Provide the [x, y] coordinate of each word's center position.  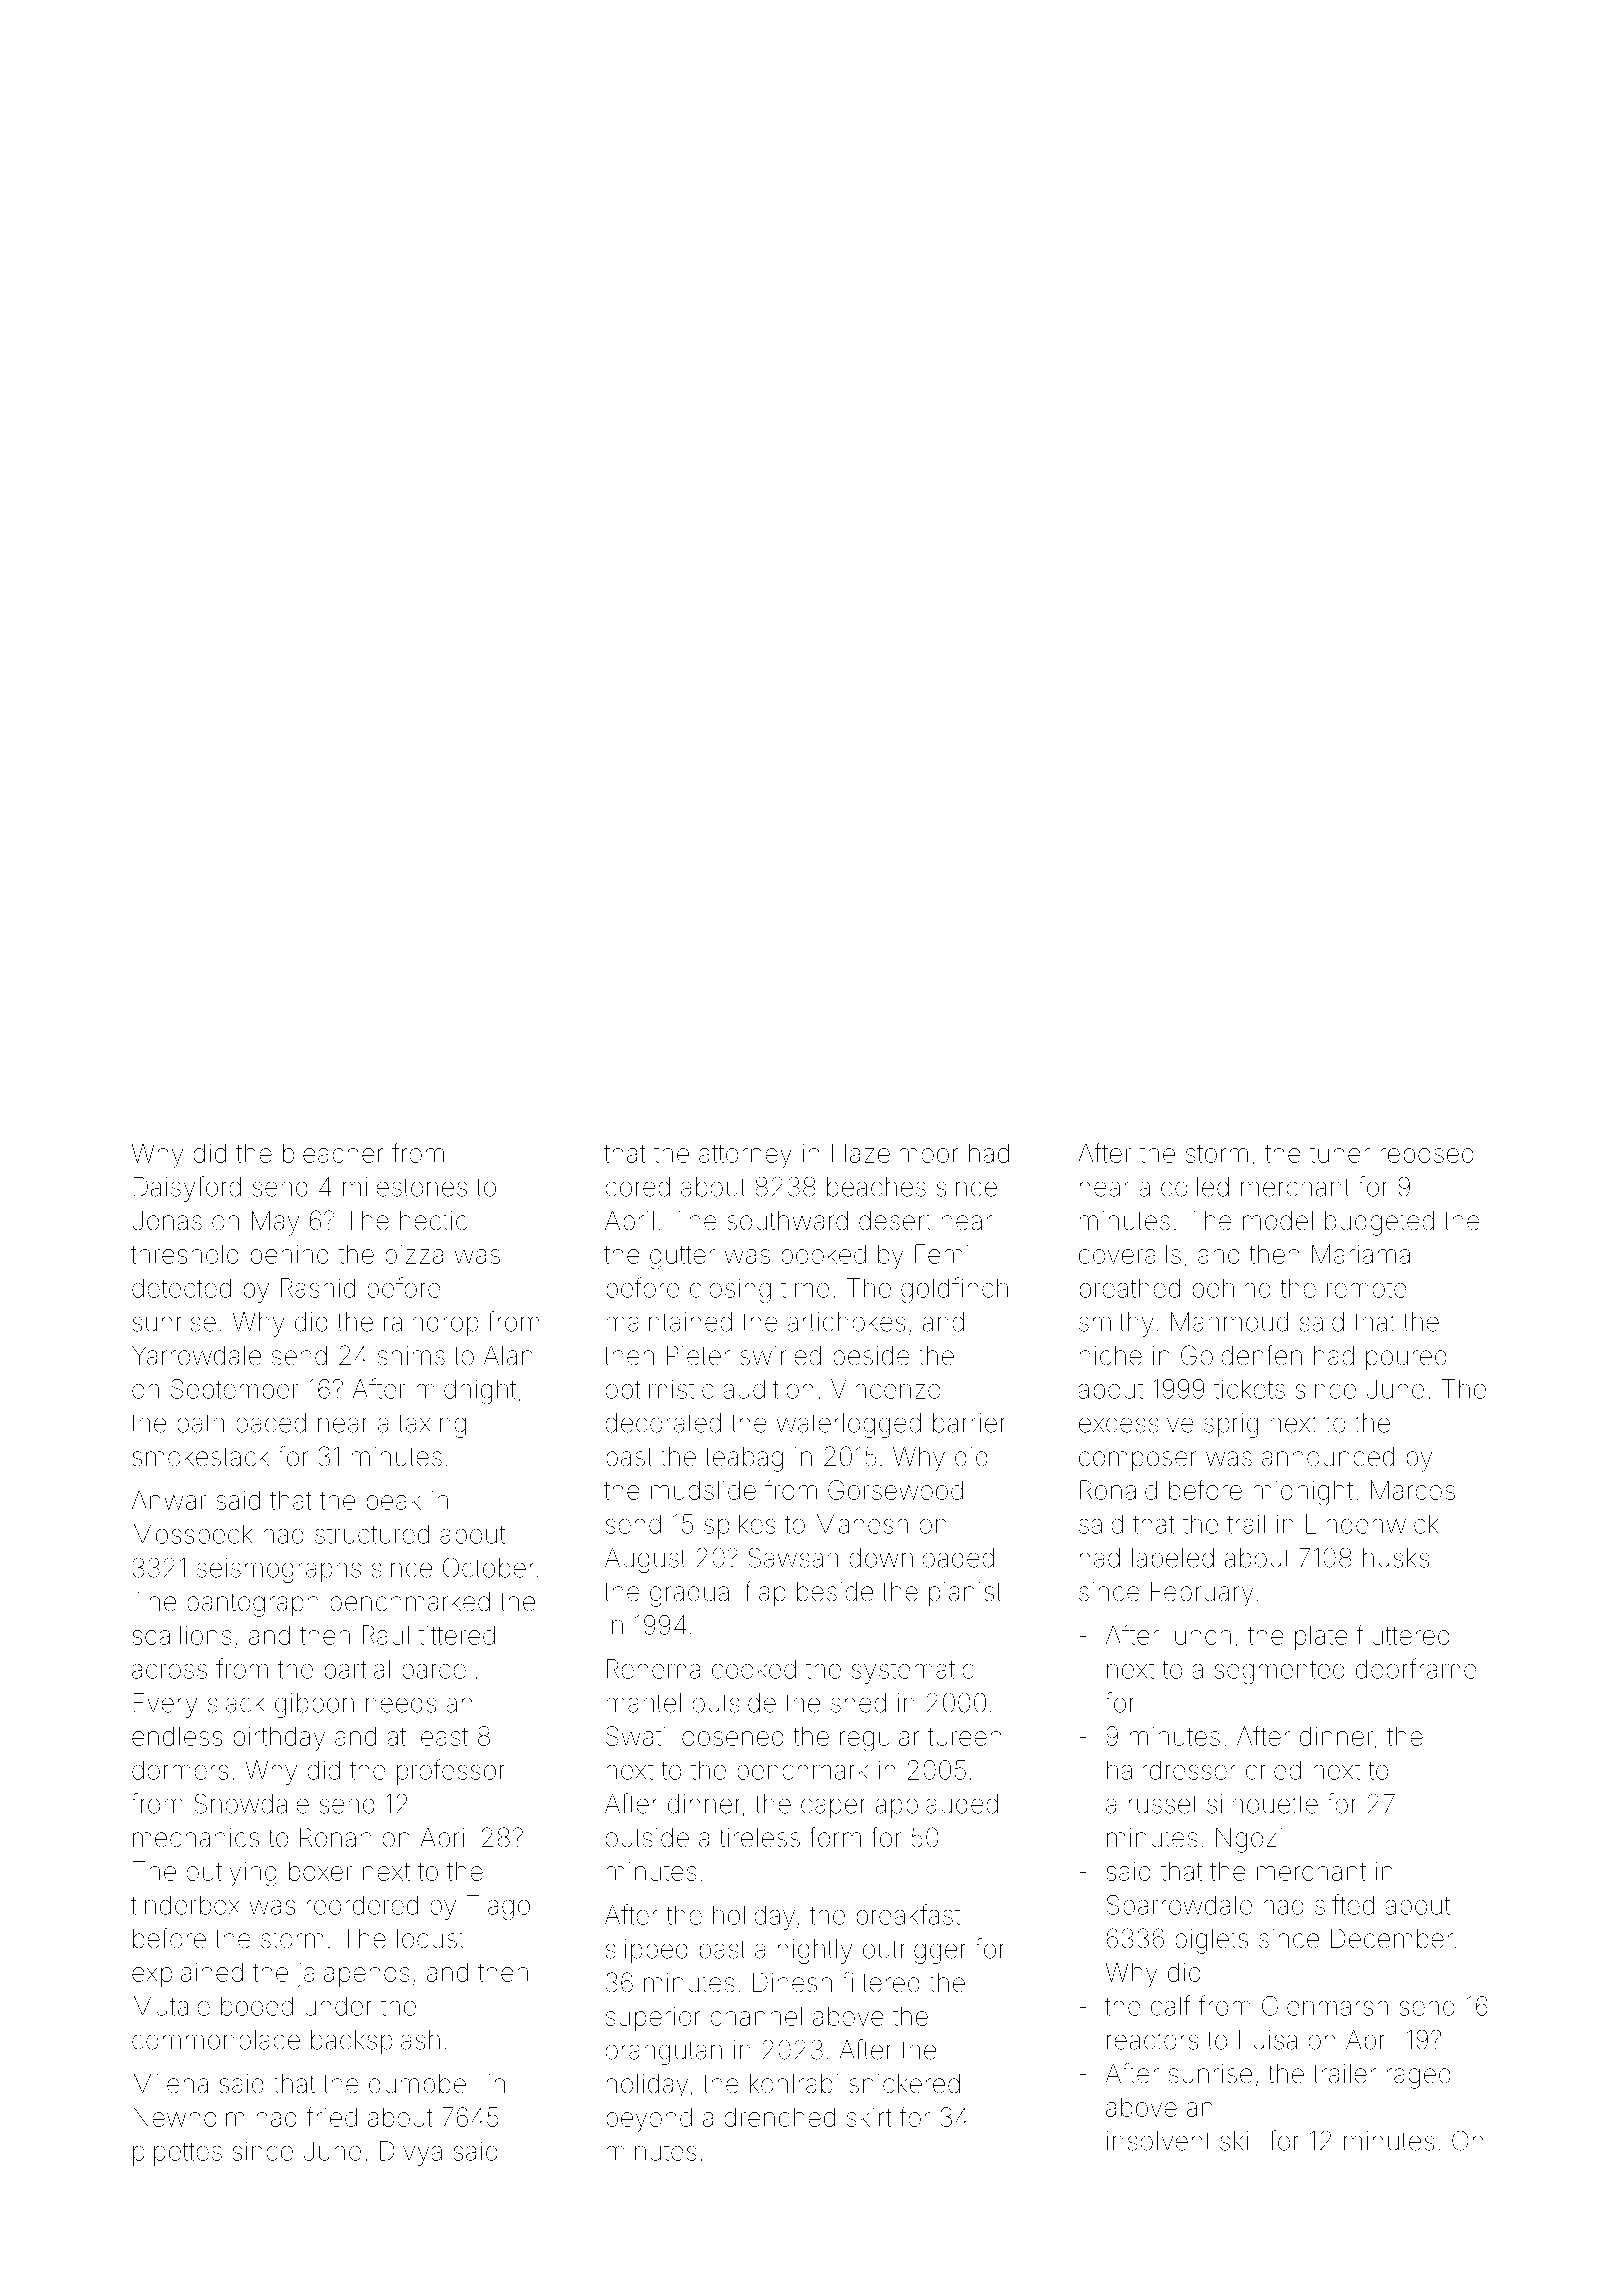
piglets [1211, 1941]
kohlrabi [794, 2084]
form [835, 1837]
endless [177, 1736]
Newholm [188, 2117]
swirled [780, 1356]
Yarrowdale [196, 1356]
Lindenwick [1372, 1524]
